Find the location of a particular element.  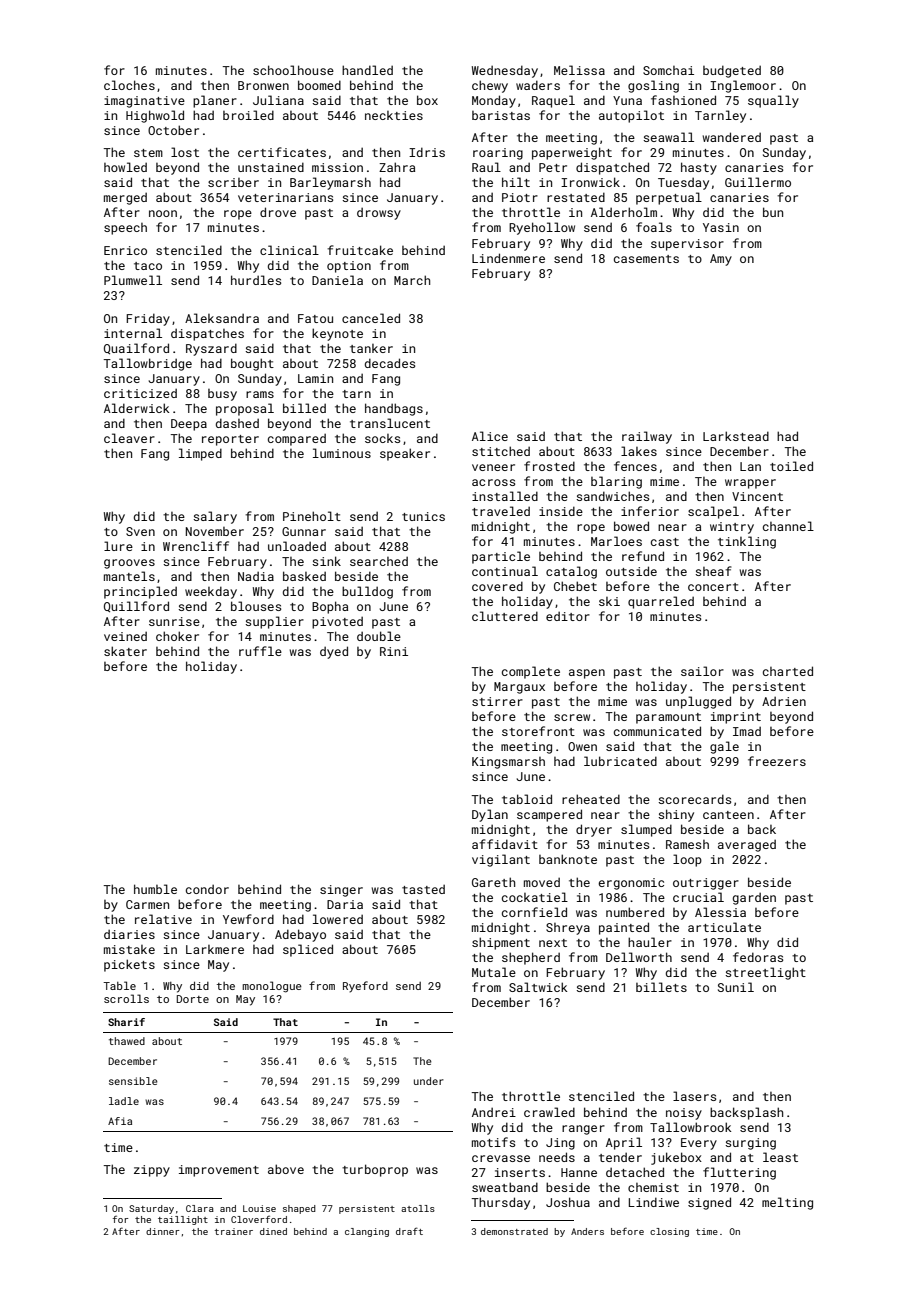

handled is located at coordinates (367, 70).
